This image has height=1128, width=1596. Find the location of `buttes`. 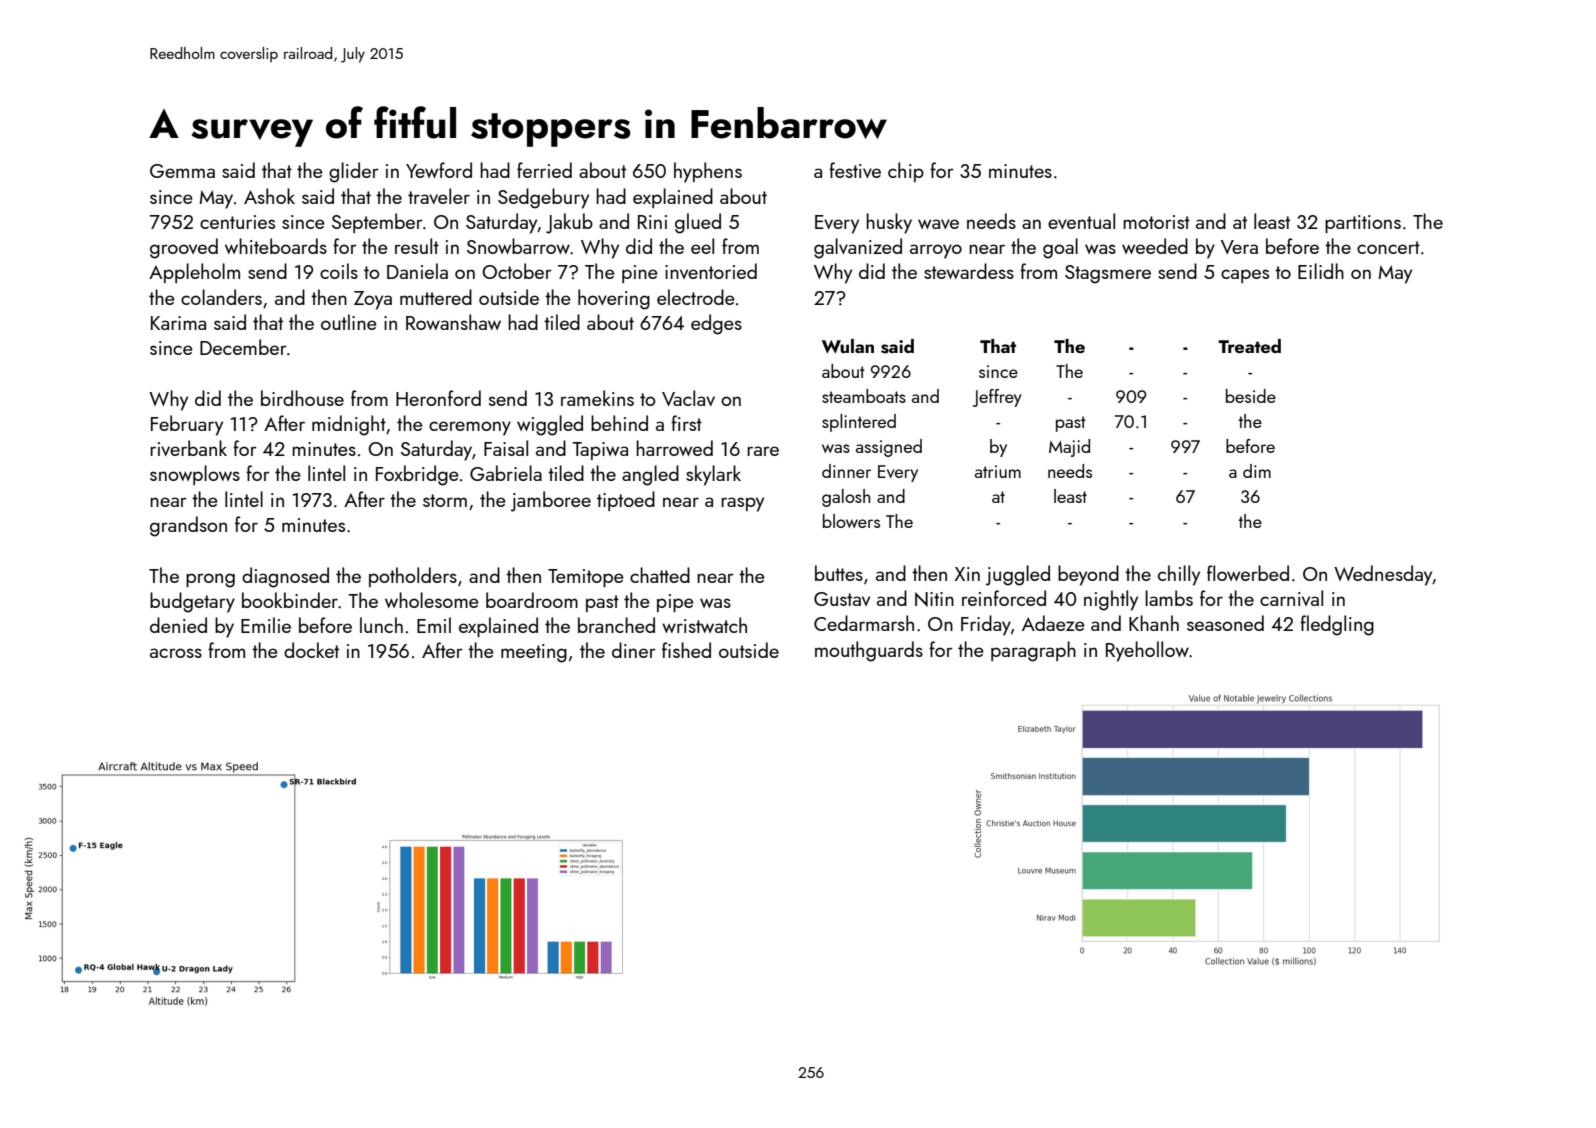

buttes is located at coordinates (839, 573).
